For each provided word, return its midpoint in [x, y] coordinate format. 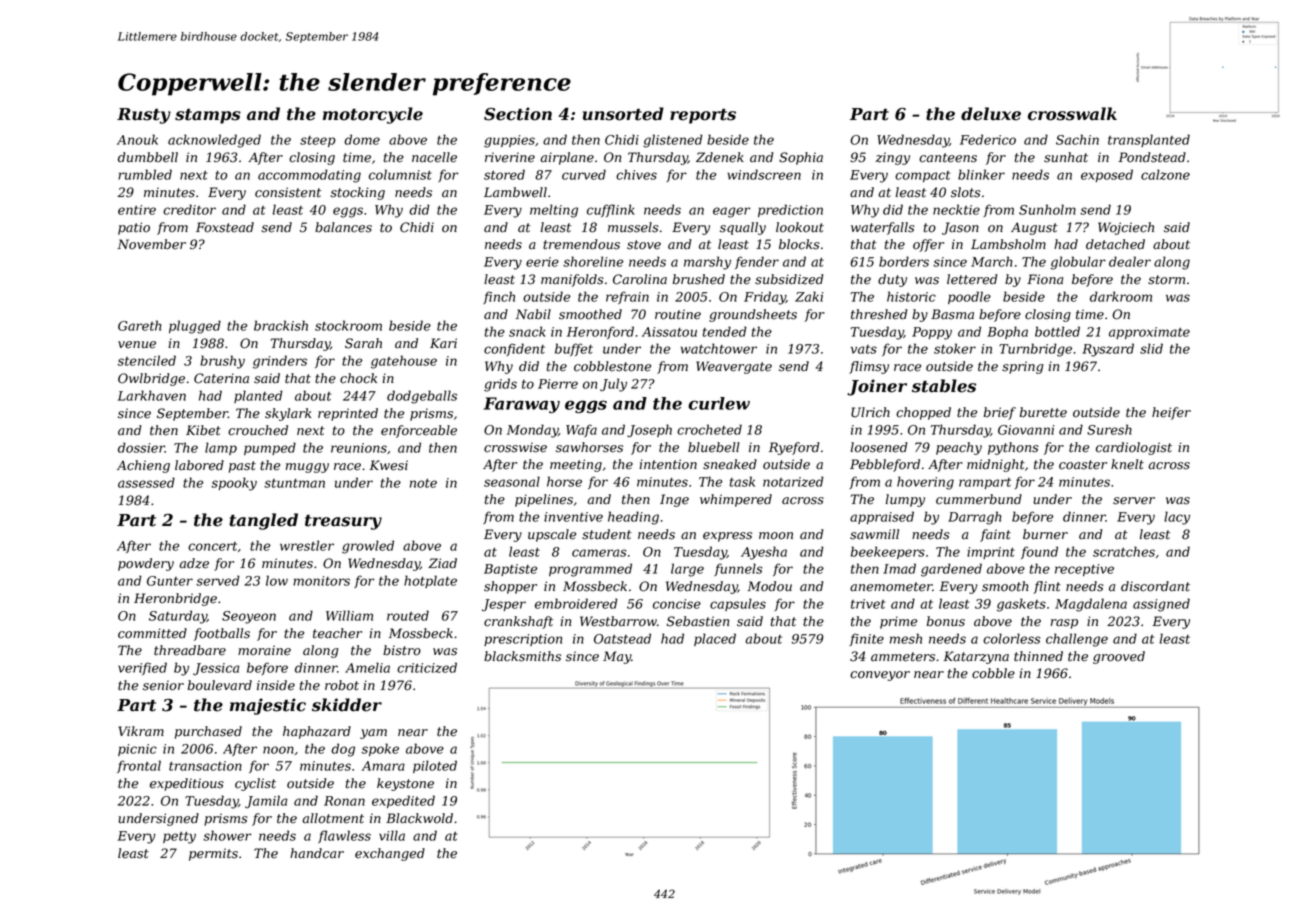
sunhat [1066, 157]
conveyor [880, 676]
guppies [509, 141]
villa [392, 835]
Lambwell [515, 192]
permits [213, 854]
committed [152, 633]
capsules [738, 604]
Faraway [522, 405]
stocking [357, 193]
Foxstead [225, 227]
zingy [892, 158]
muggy [307, 468]
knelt [1127, 464]
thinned [1038, 656]
